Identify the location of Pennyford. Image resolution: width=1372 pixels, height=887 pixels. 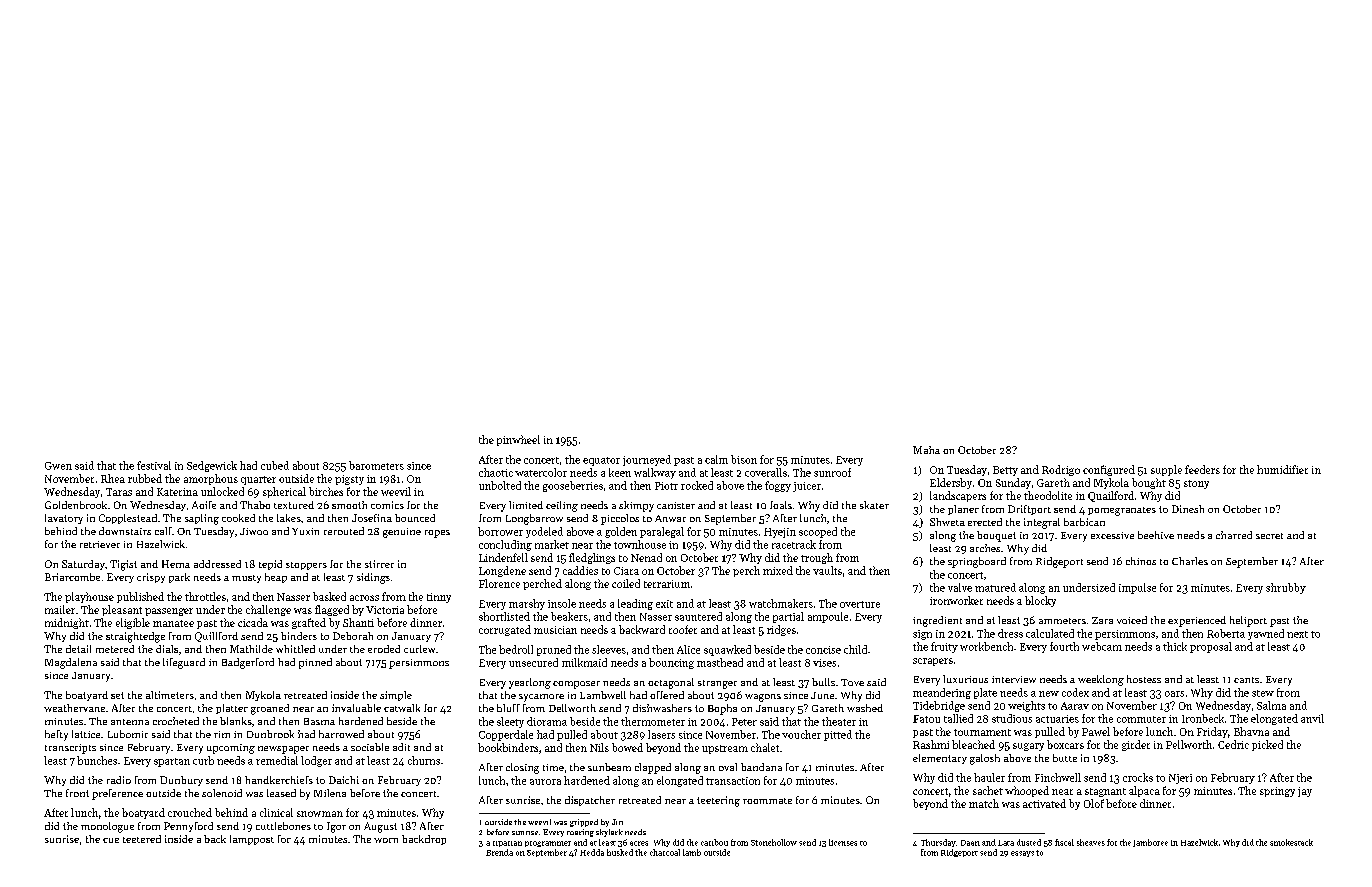
(188, 827).
